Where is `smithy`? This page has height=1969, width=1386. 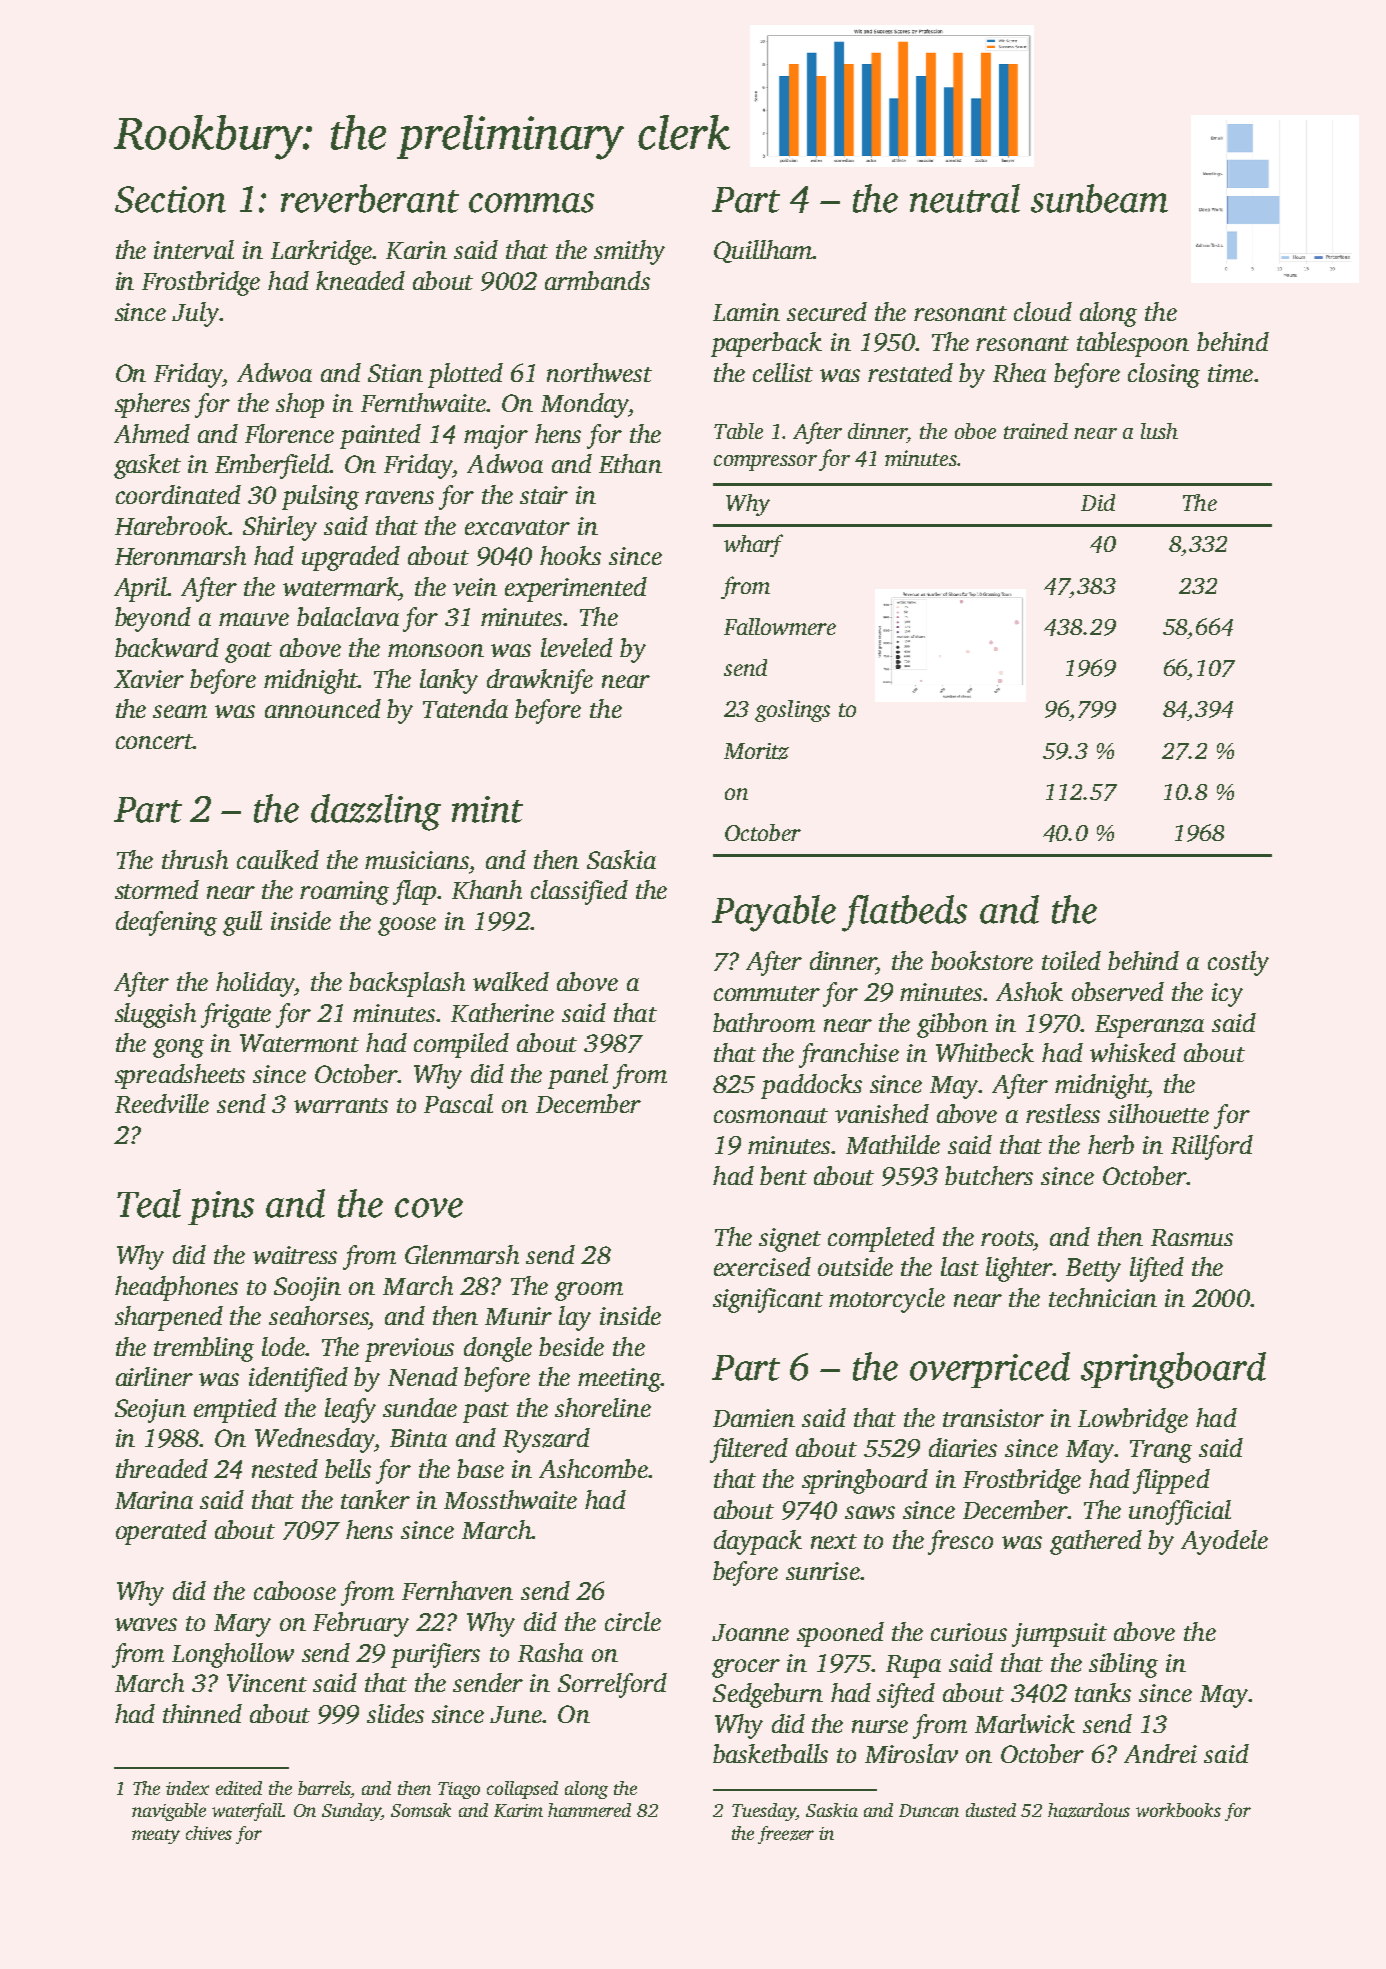
smithy is located at coordinates (629, 252).
